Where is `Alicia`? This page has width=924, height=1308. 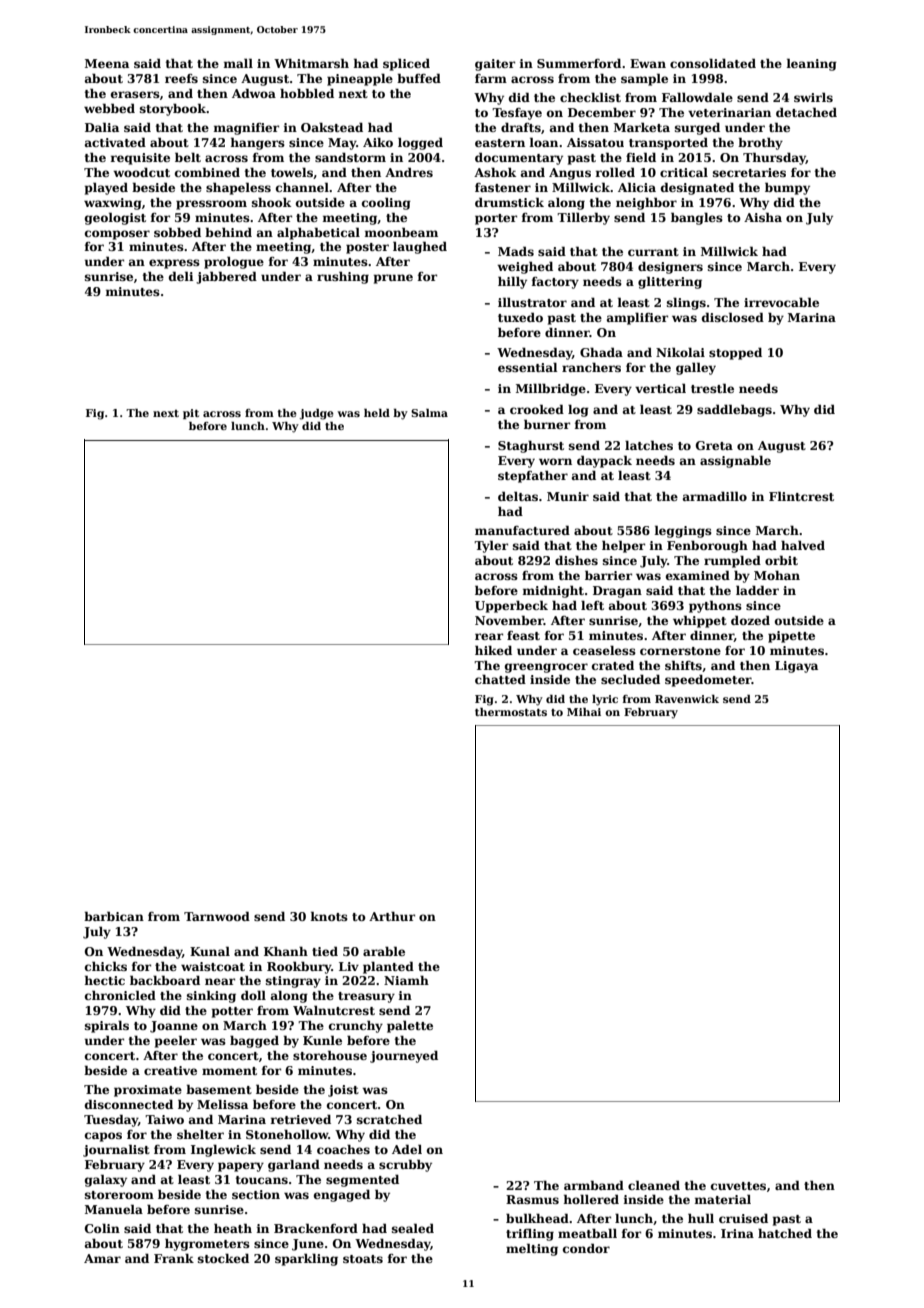
Alicia is located at coordinates (637, 187).
